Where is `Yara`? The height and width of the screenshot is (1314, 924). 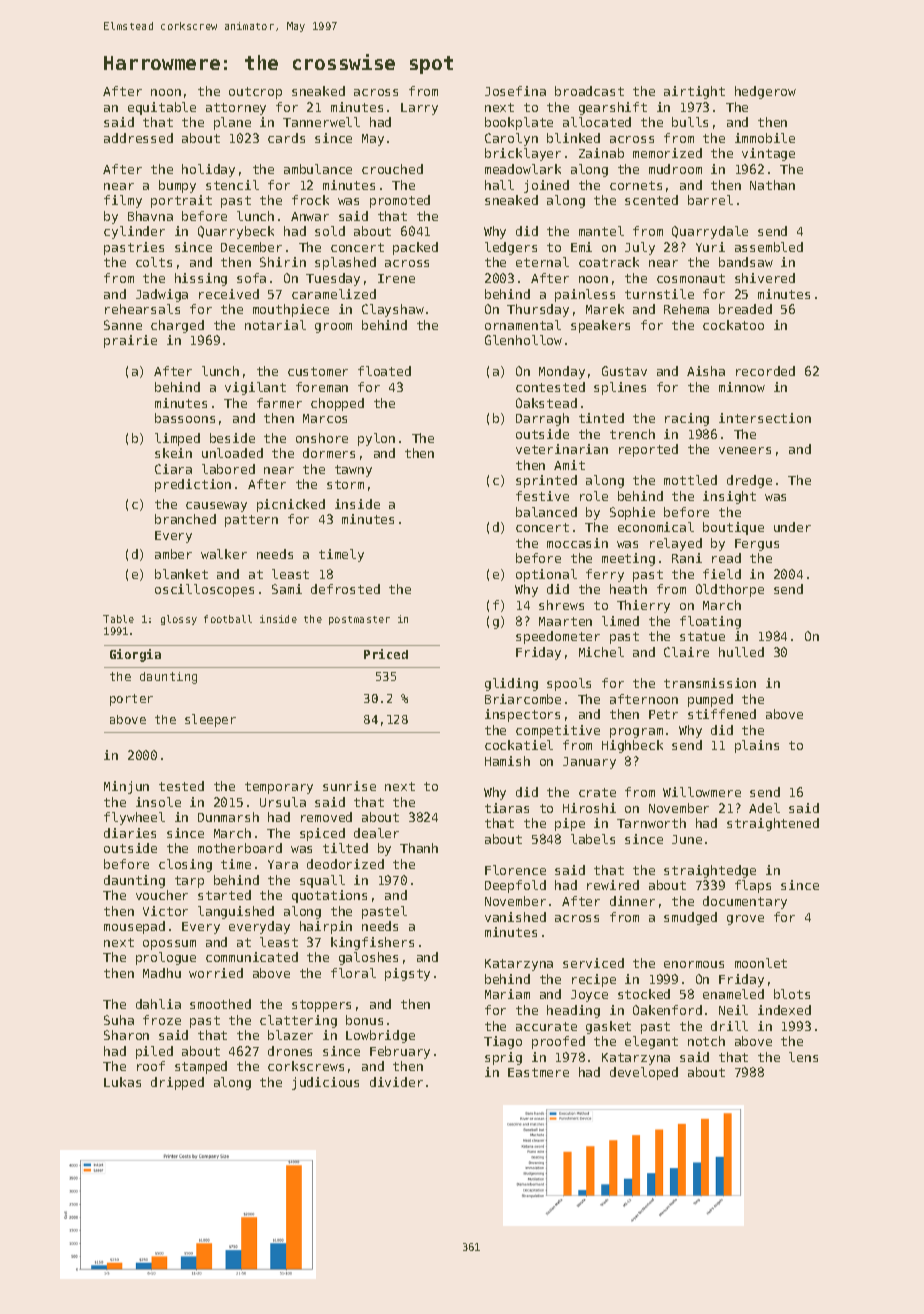
Yara is located at coordinates (283, 864).
